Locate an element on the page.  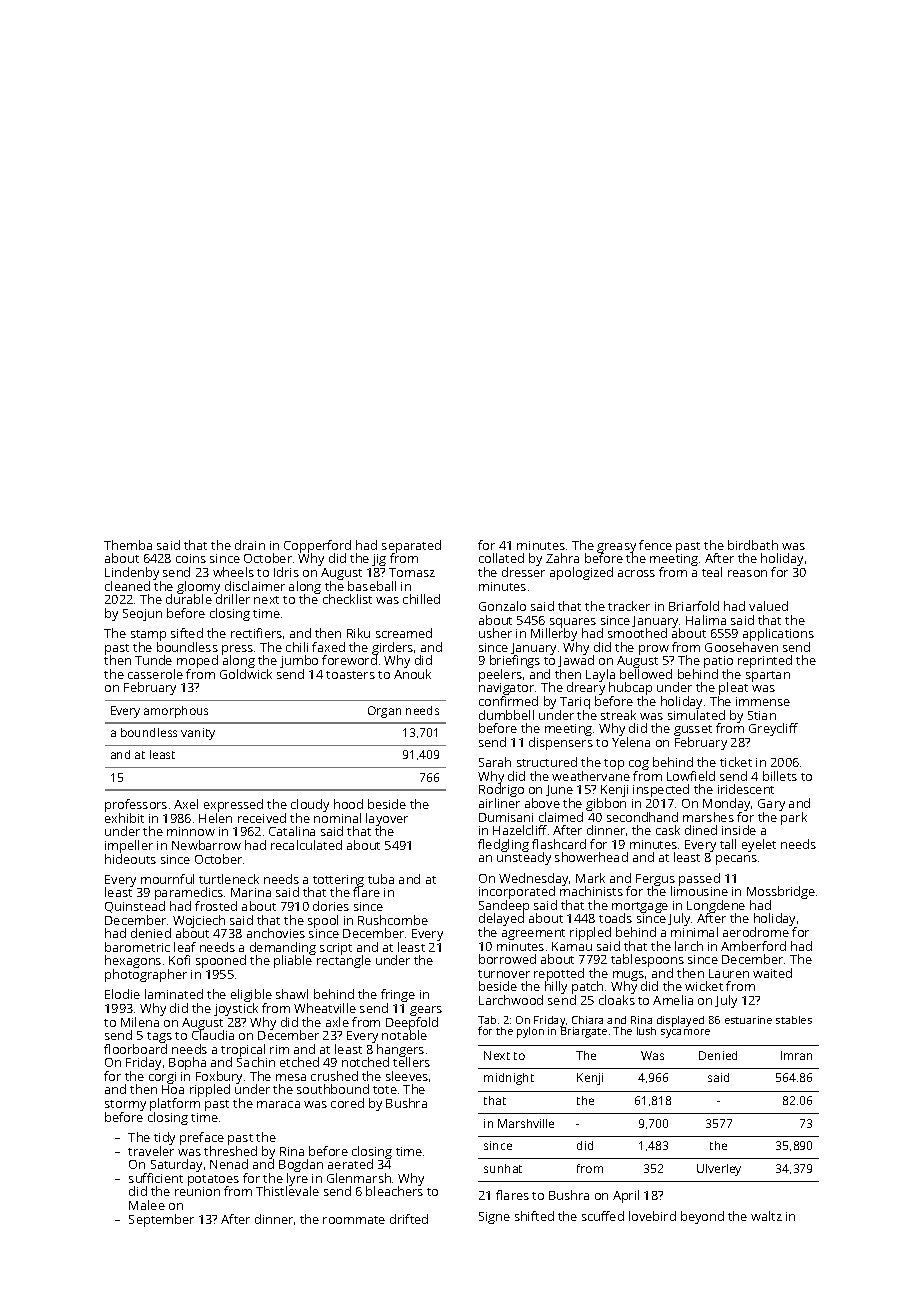
Lindenby is located at coordinates (132, 573).
